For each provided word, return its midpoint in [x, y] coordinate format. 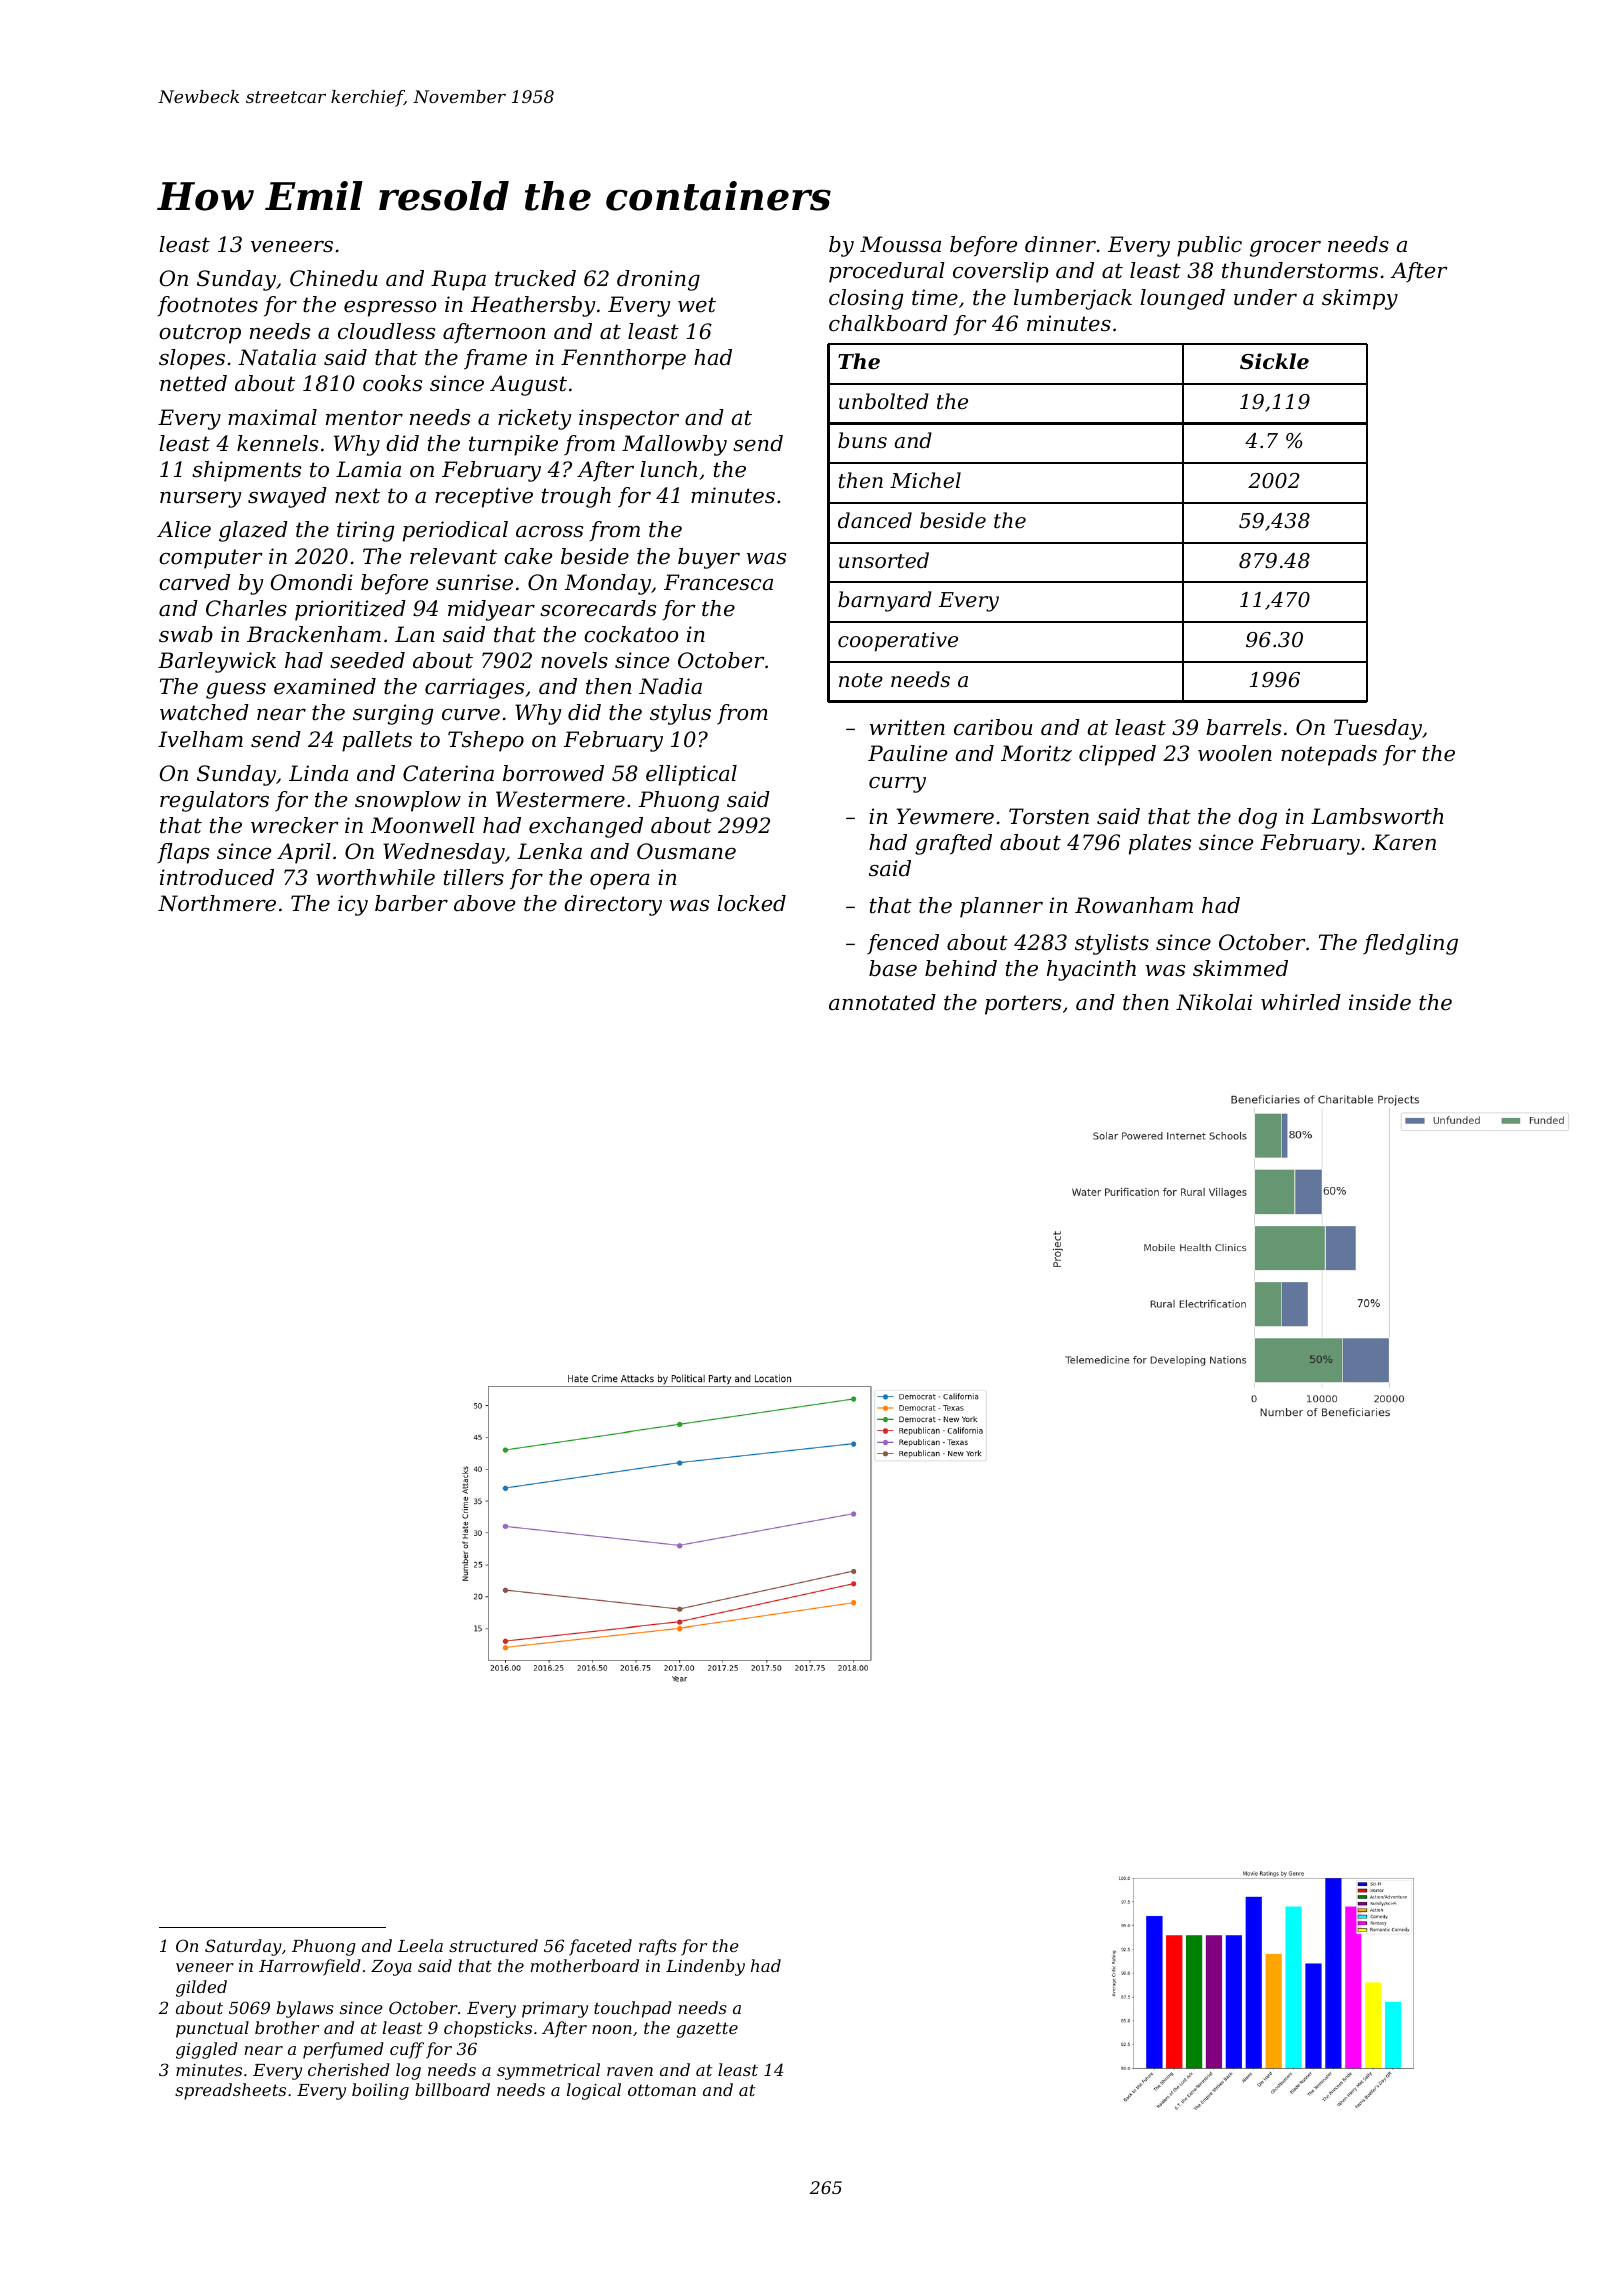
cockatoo [631, 634]
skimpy [1360, 299]
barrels [1244, 727]
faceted [600, 1947]
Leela [420, 1945]
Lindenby [705, 1967]
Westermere [560, 799]
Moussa [900, 244]
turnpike [513, 445]
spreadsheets [230, 2091]
